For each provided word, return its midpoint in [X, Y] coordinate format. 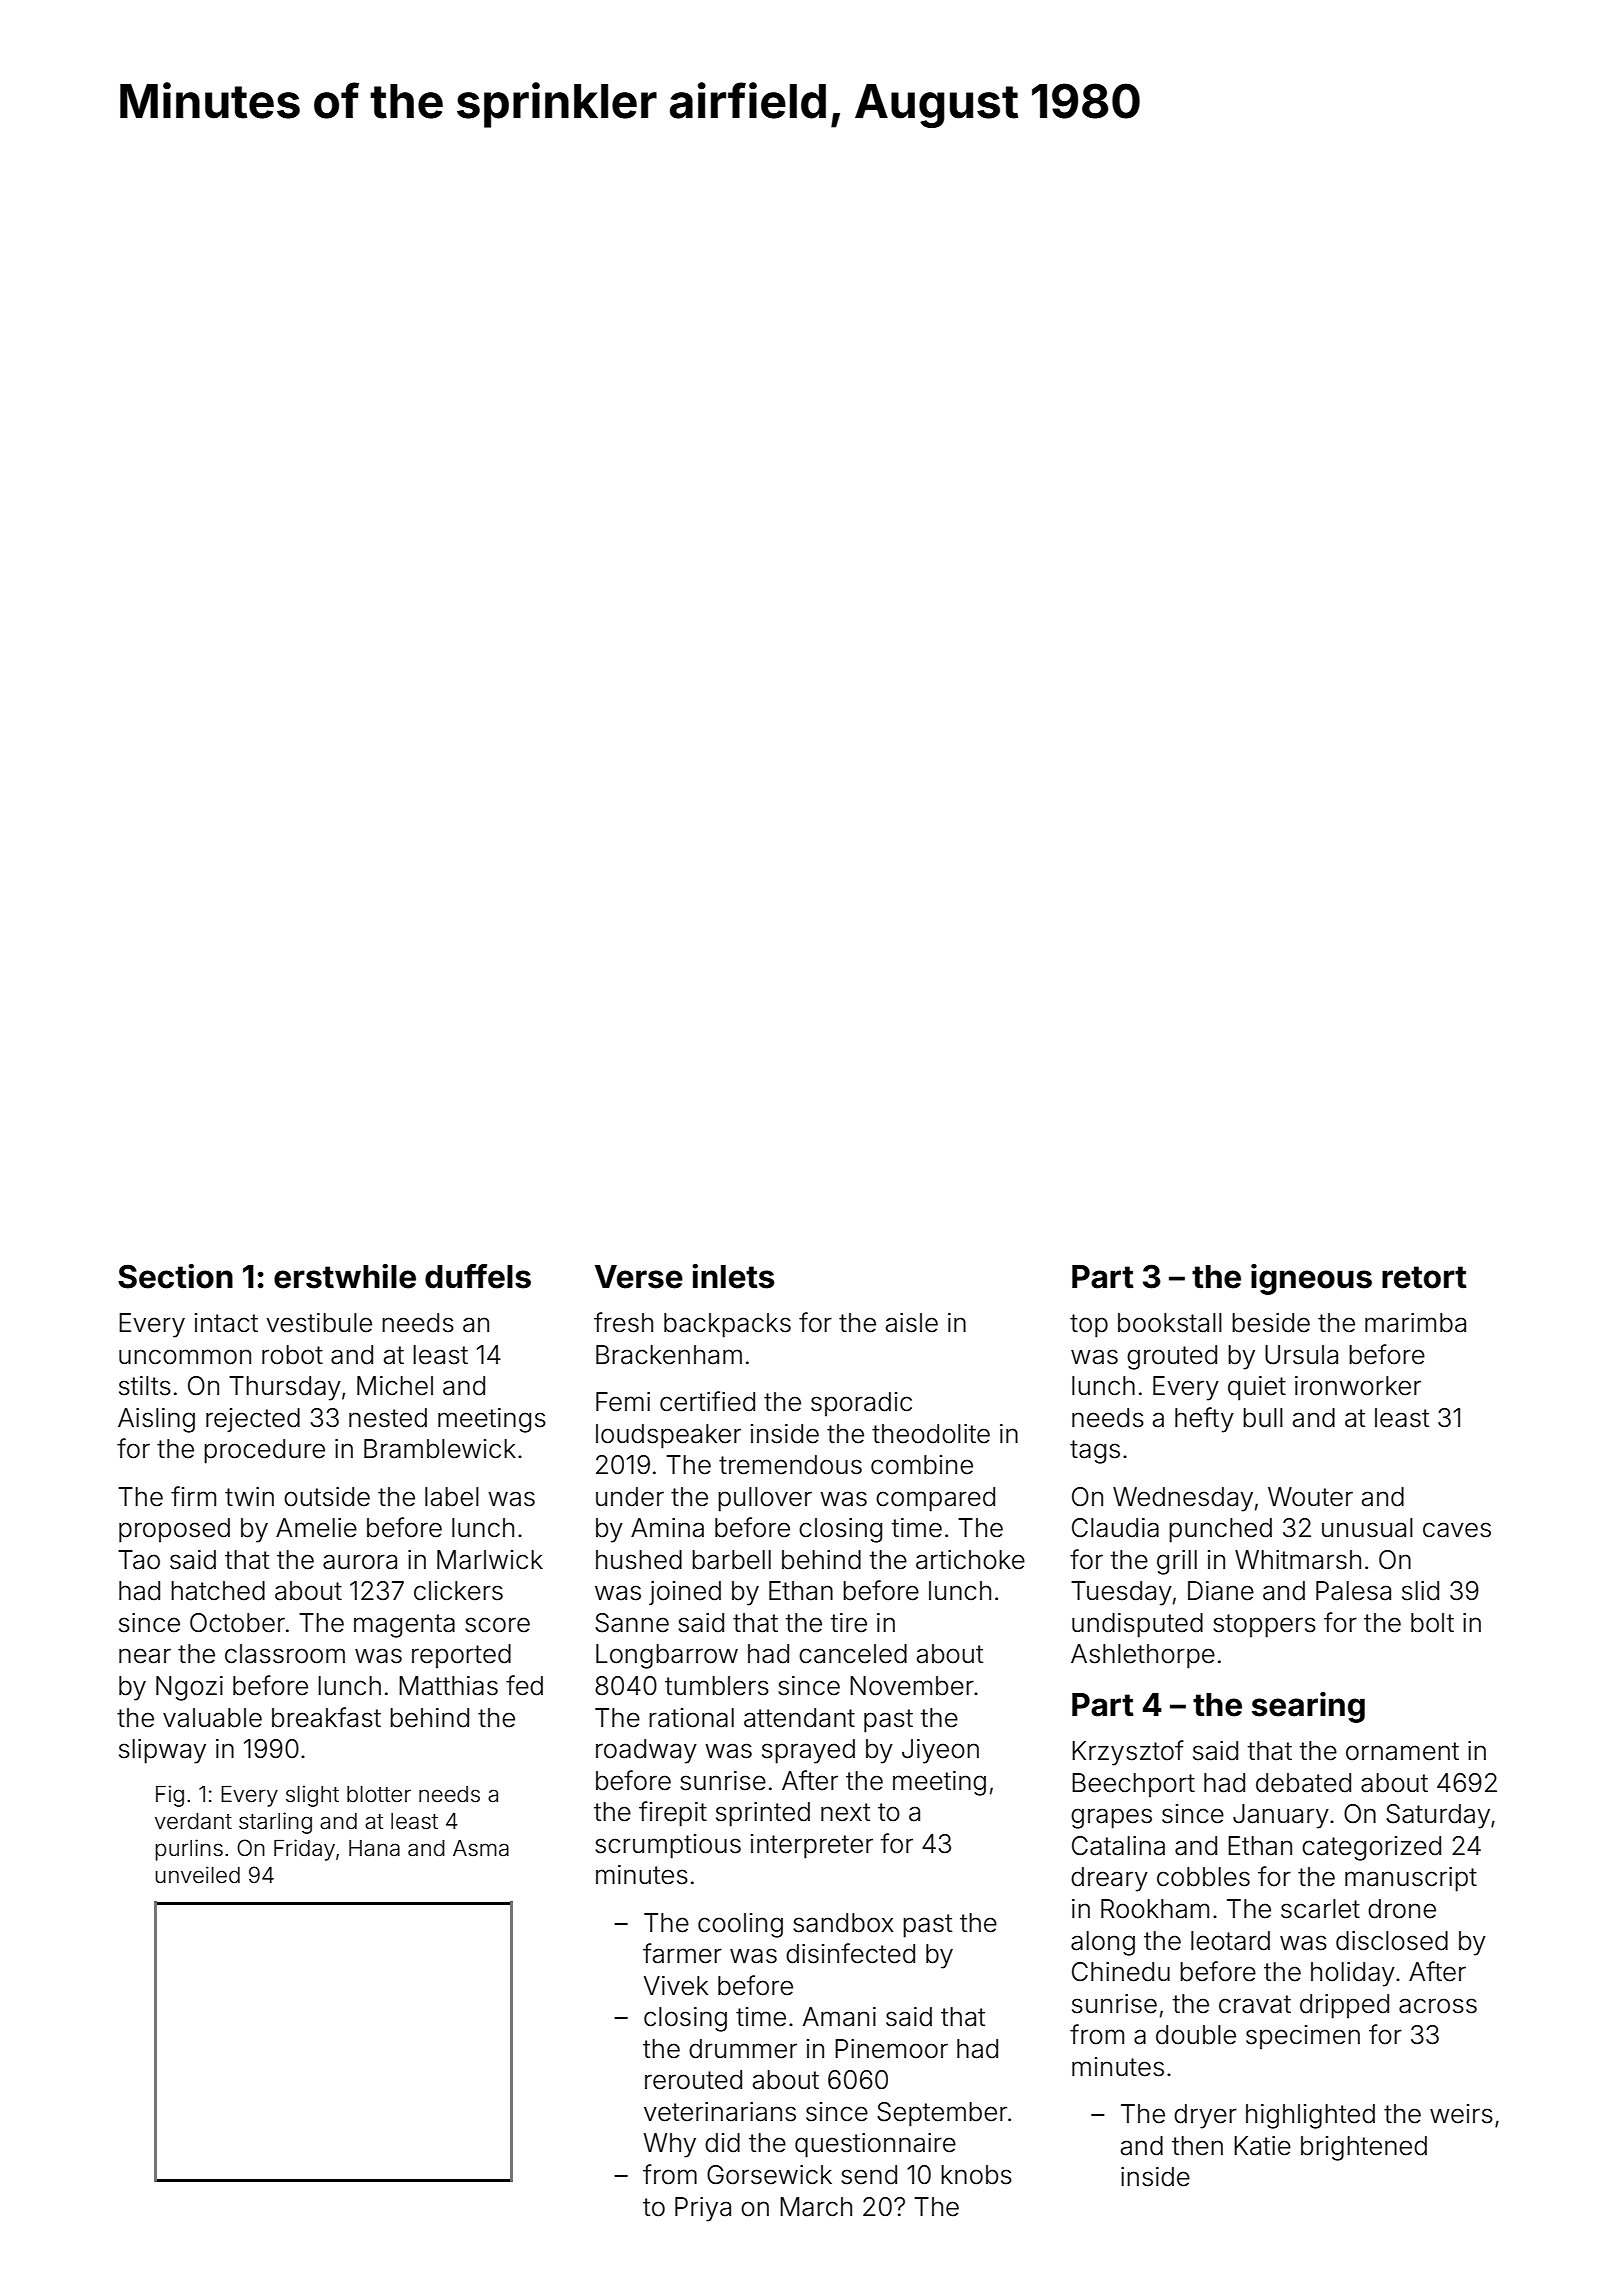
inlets [733, 1276]
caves [1457, 1530]
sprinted [763, 1814]
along [1103, 1943]
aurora [360, 1562]
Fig [170, 1796]
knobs [976, 2175]
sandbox [843, 1923]
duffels [478, 1276]
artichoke [970, 1560]
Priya [703, 2209]
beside [1271, 1323]
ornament [1402, 1751]
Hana [374, 1848]
